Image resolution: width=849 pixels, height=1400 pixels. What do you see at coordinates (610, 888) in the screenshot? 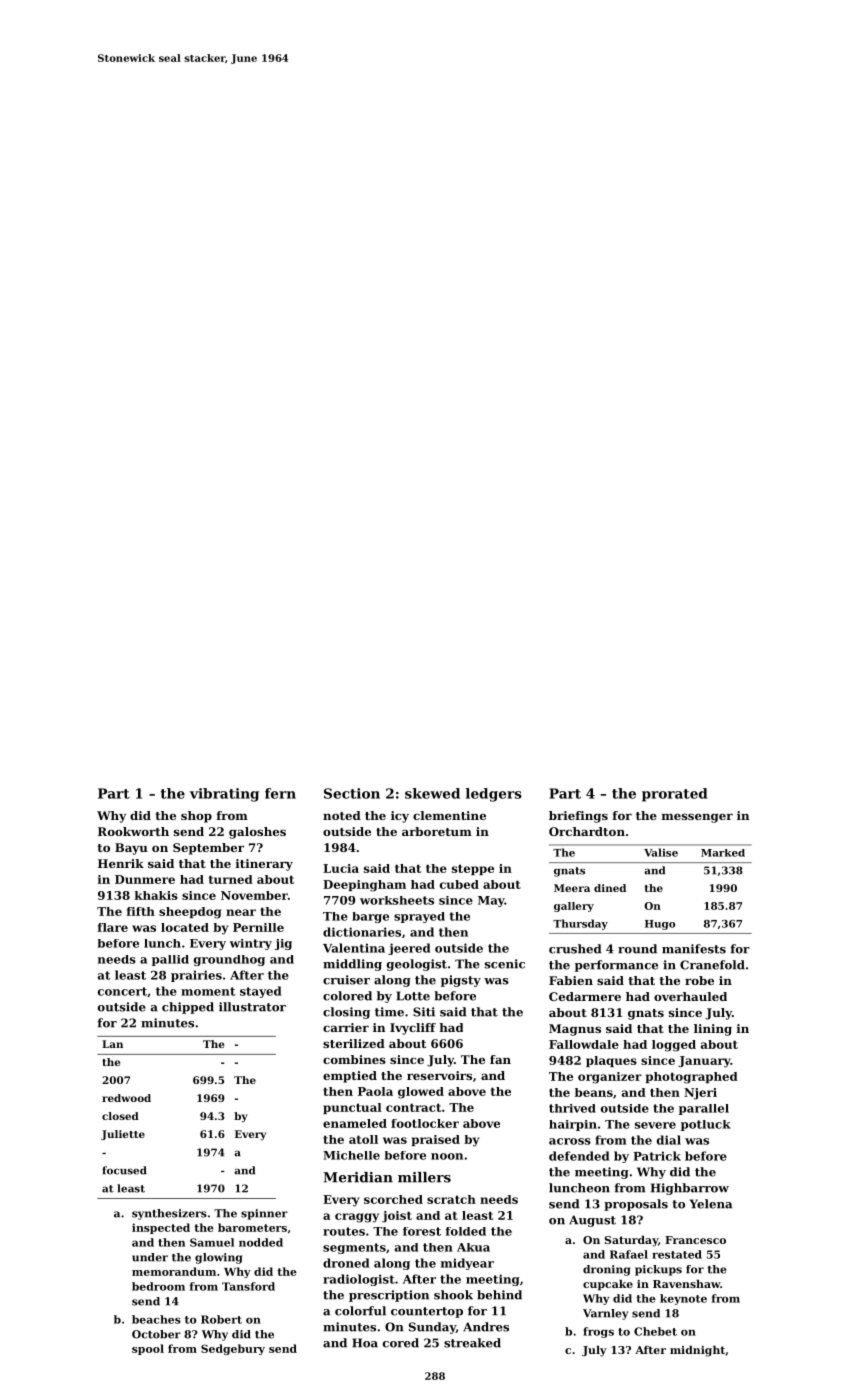
I see `dined` at bounding box center [610, 888].
